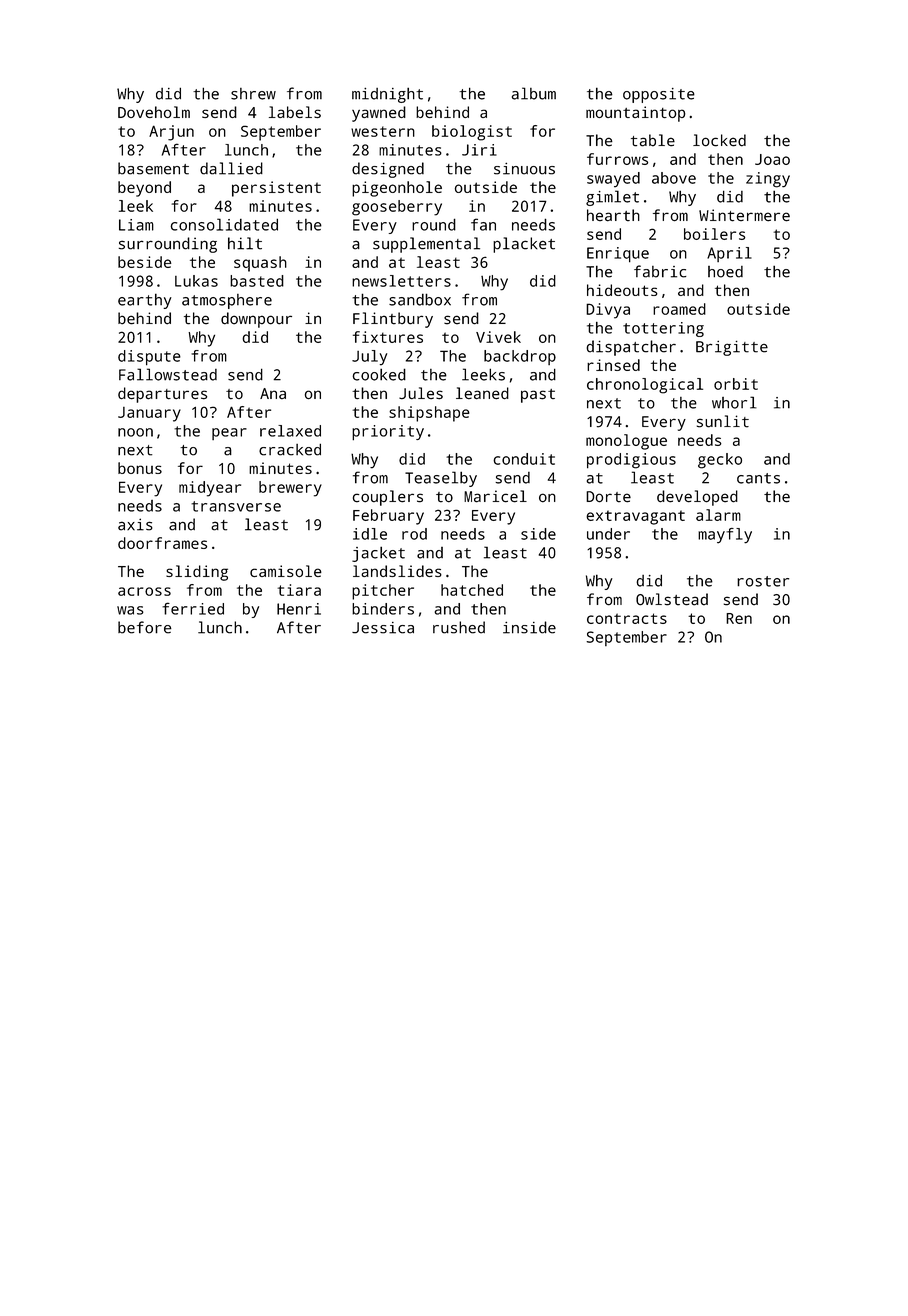 This image has width=908, height=1316. What do you see at coordinates (534, 93) in the image?
I see `album` at bounding box center [534, 93].
